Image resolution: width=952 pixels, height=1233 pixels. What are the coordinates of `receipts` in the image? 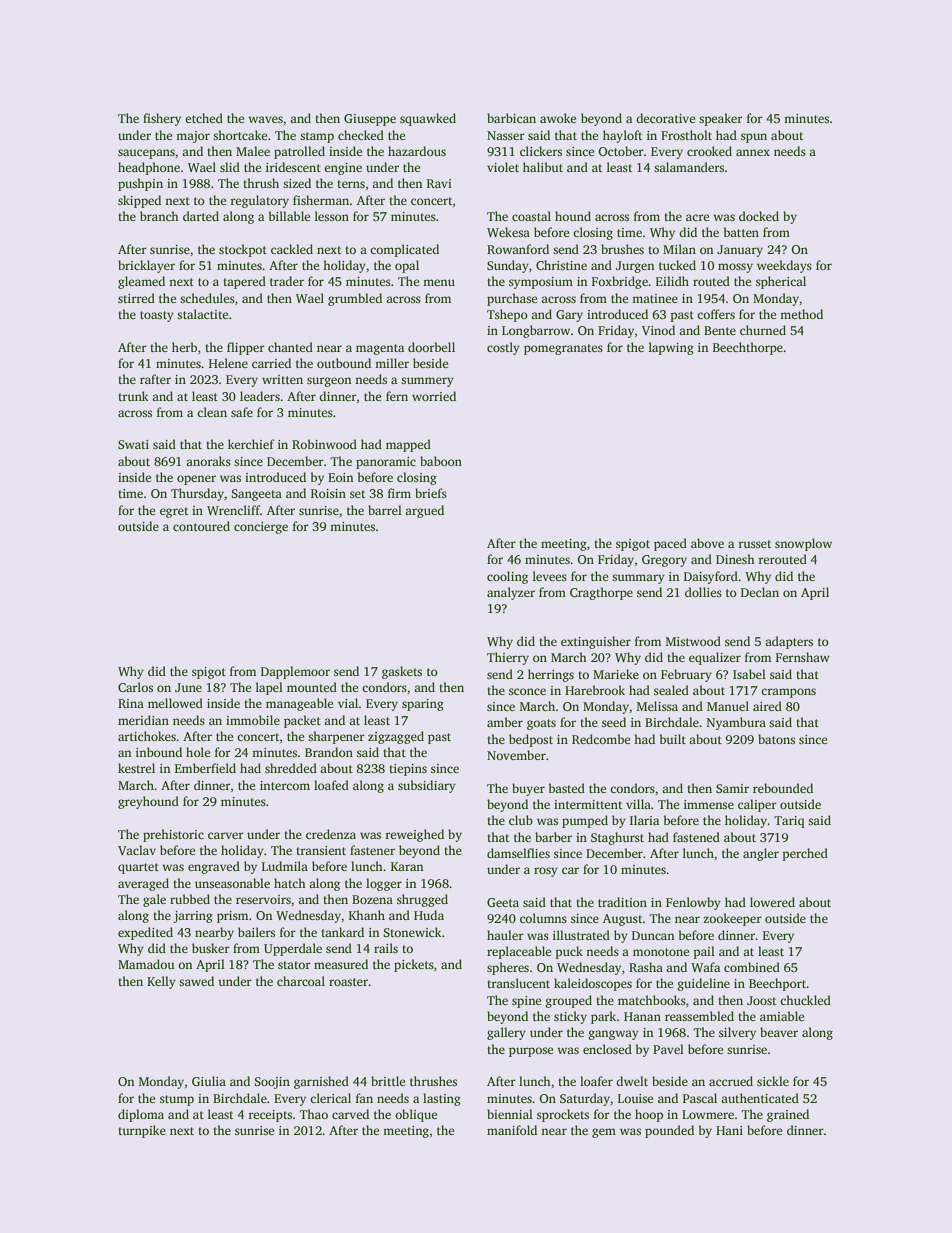 It's located at (270, 1116).
